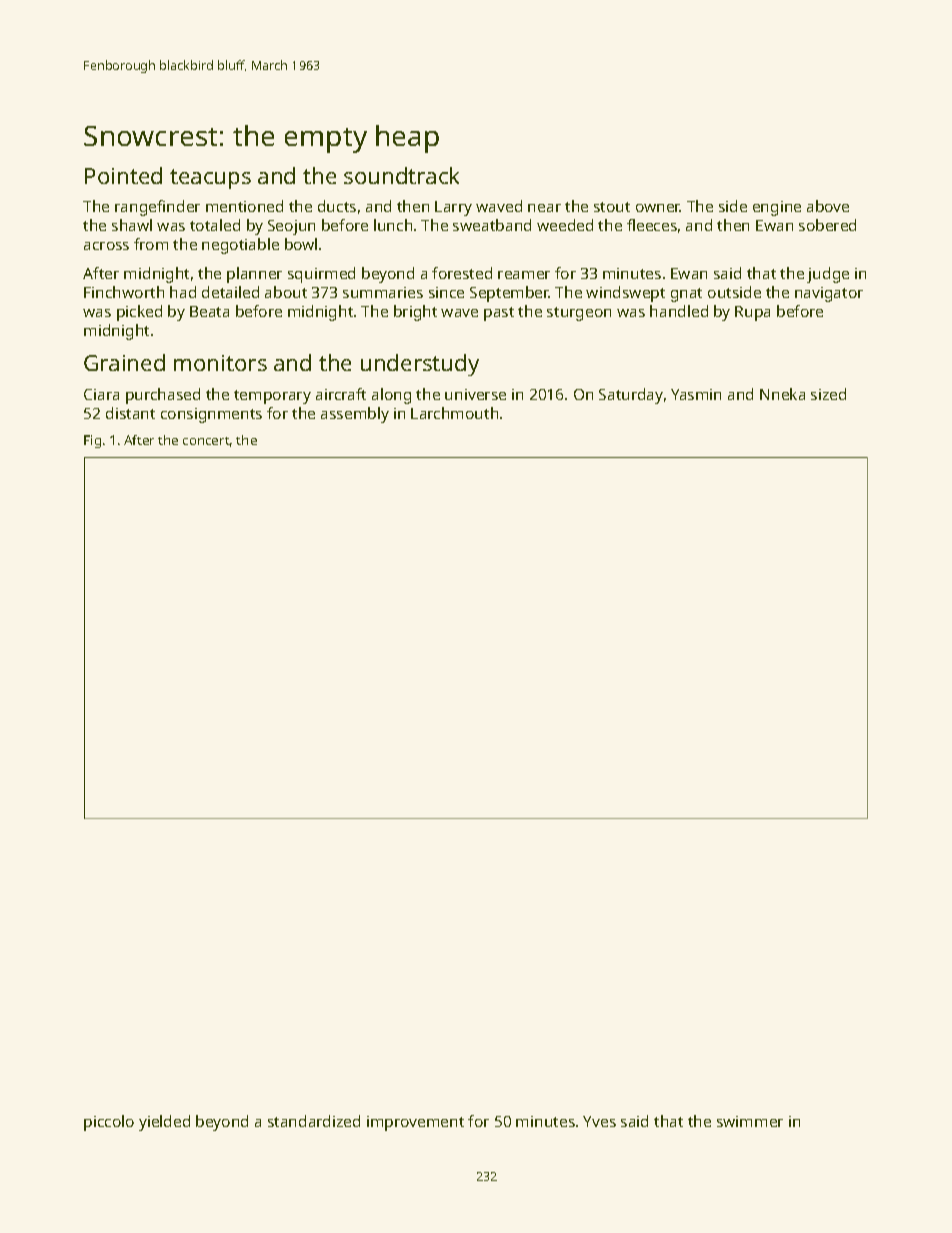  Describe the element at coordinates (828, 394) in the image. I see `sized` at that location.
